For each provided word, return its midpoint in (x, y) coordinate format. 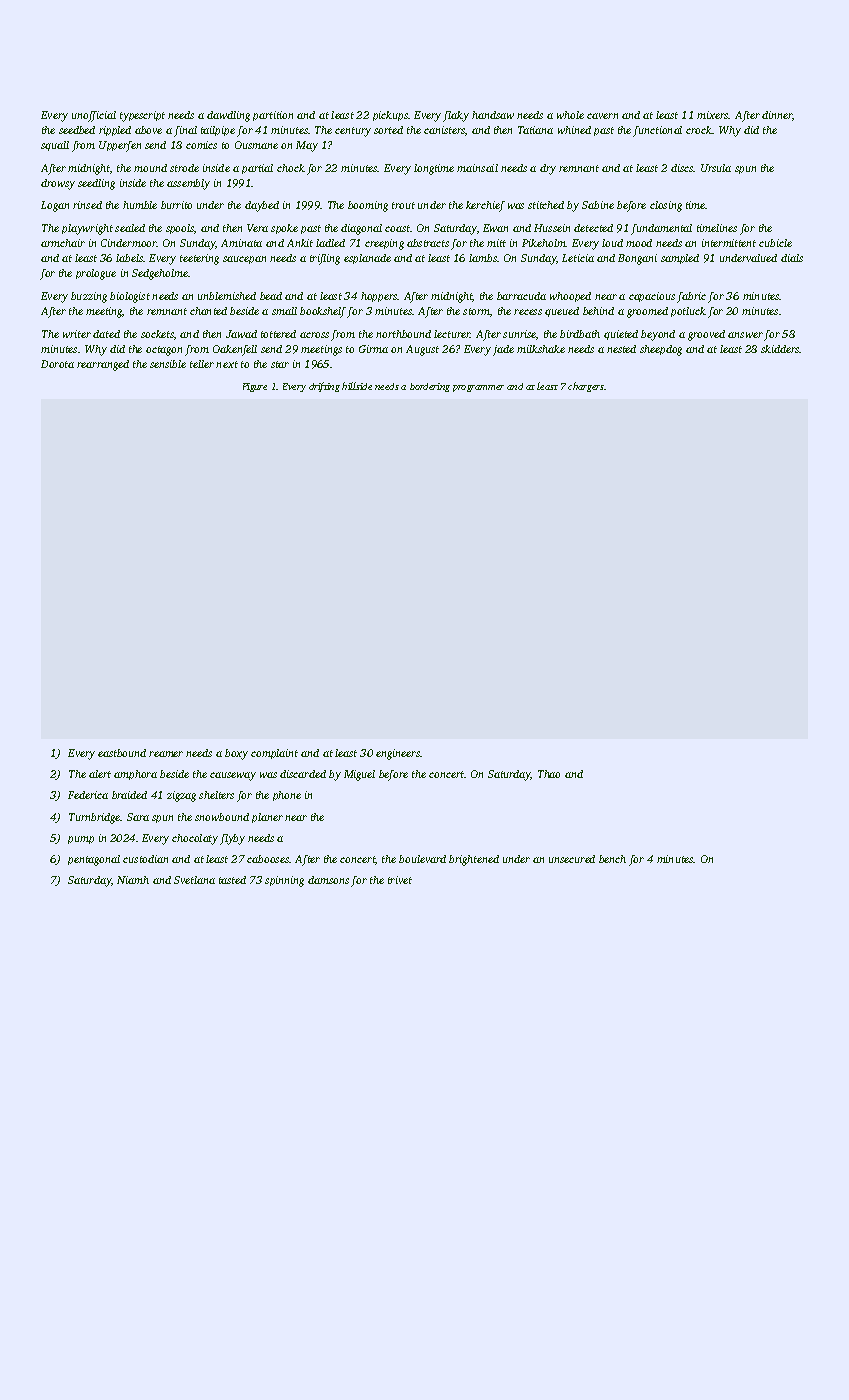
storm (476, 311)
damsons (328, 880)
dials (792, 258)
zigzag (181, 796)
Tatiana (535, 130)
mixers (713, 115)
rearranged (103, 365)
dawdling (228, 116)
